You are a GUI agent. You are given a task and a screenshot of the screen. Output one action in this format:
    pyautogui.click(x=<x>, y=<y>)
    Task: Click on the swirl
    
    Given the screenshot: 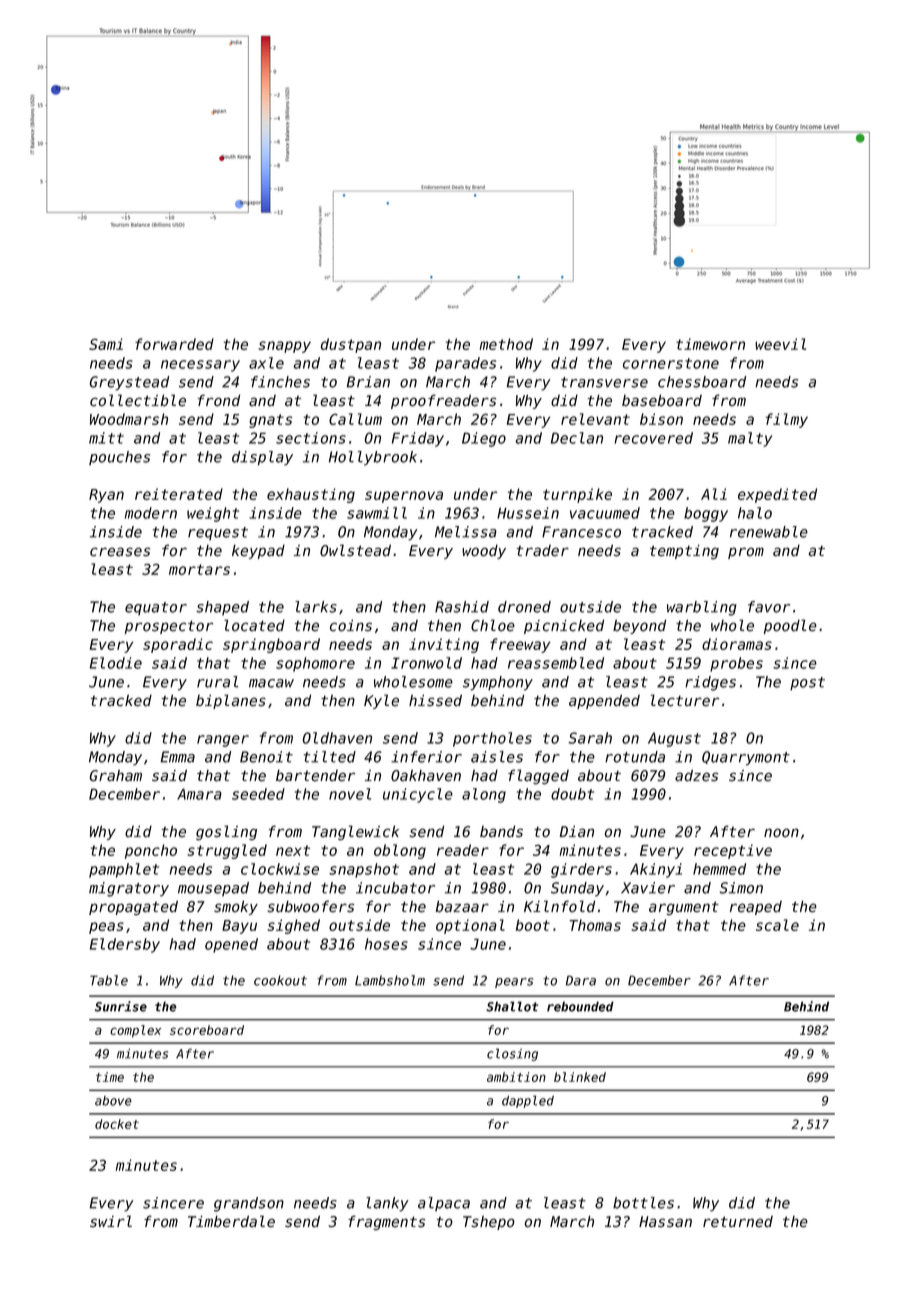 What is the action you would take?
    pyautogui.click(x=111, y=1221)
